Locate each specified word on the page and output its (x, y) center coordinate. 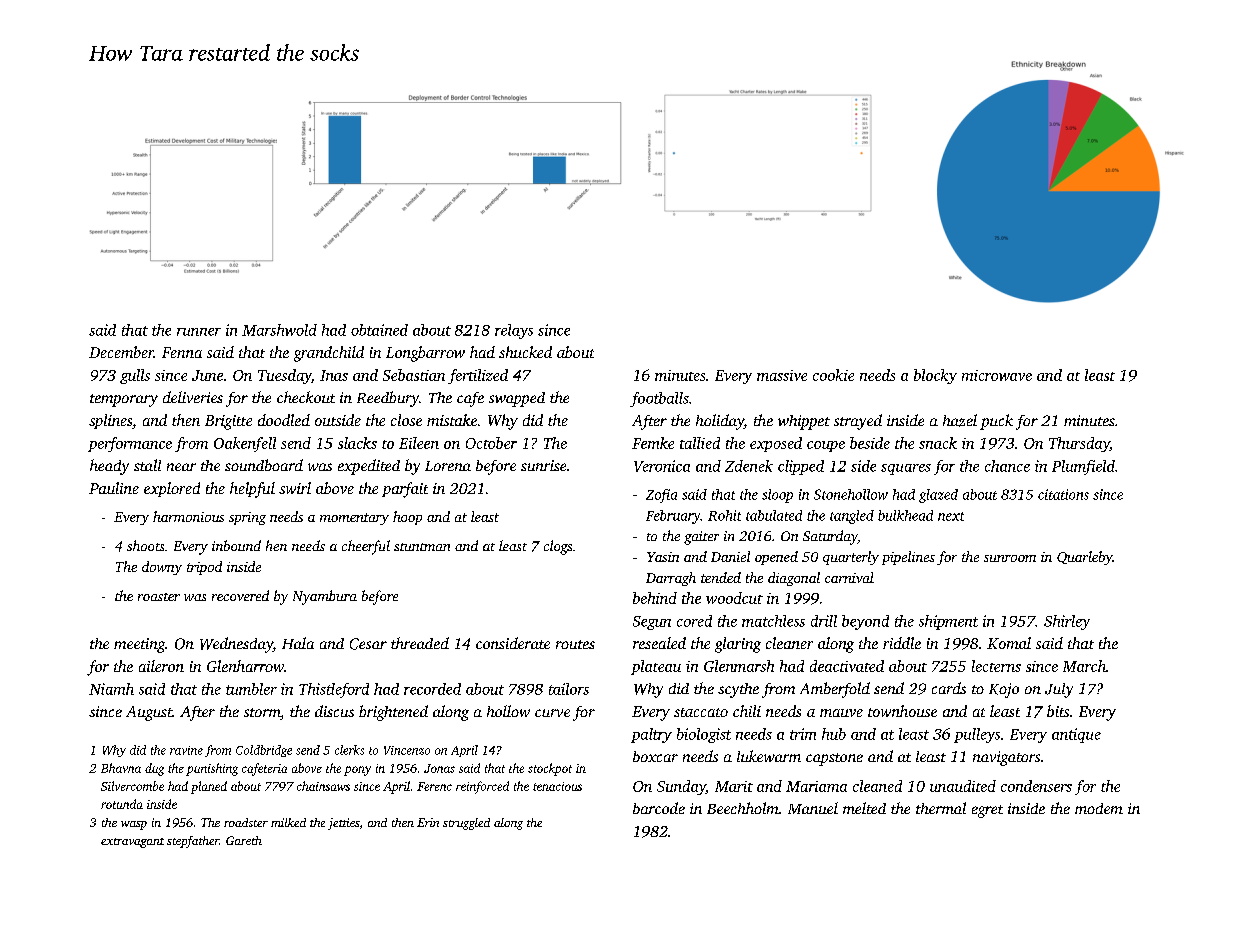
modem (1099, 808)
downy (162, 568)
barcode (659, 808)
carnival (849, 577)
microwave (997, 375)
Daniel (730, 556)
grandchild (329, 354)
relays (514, 331)
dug (154, 769)
